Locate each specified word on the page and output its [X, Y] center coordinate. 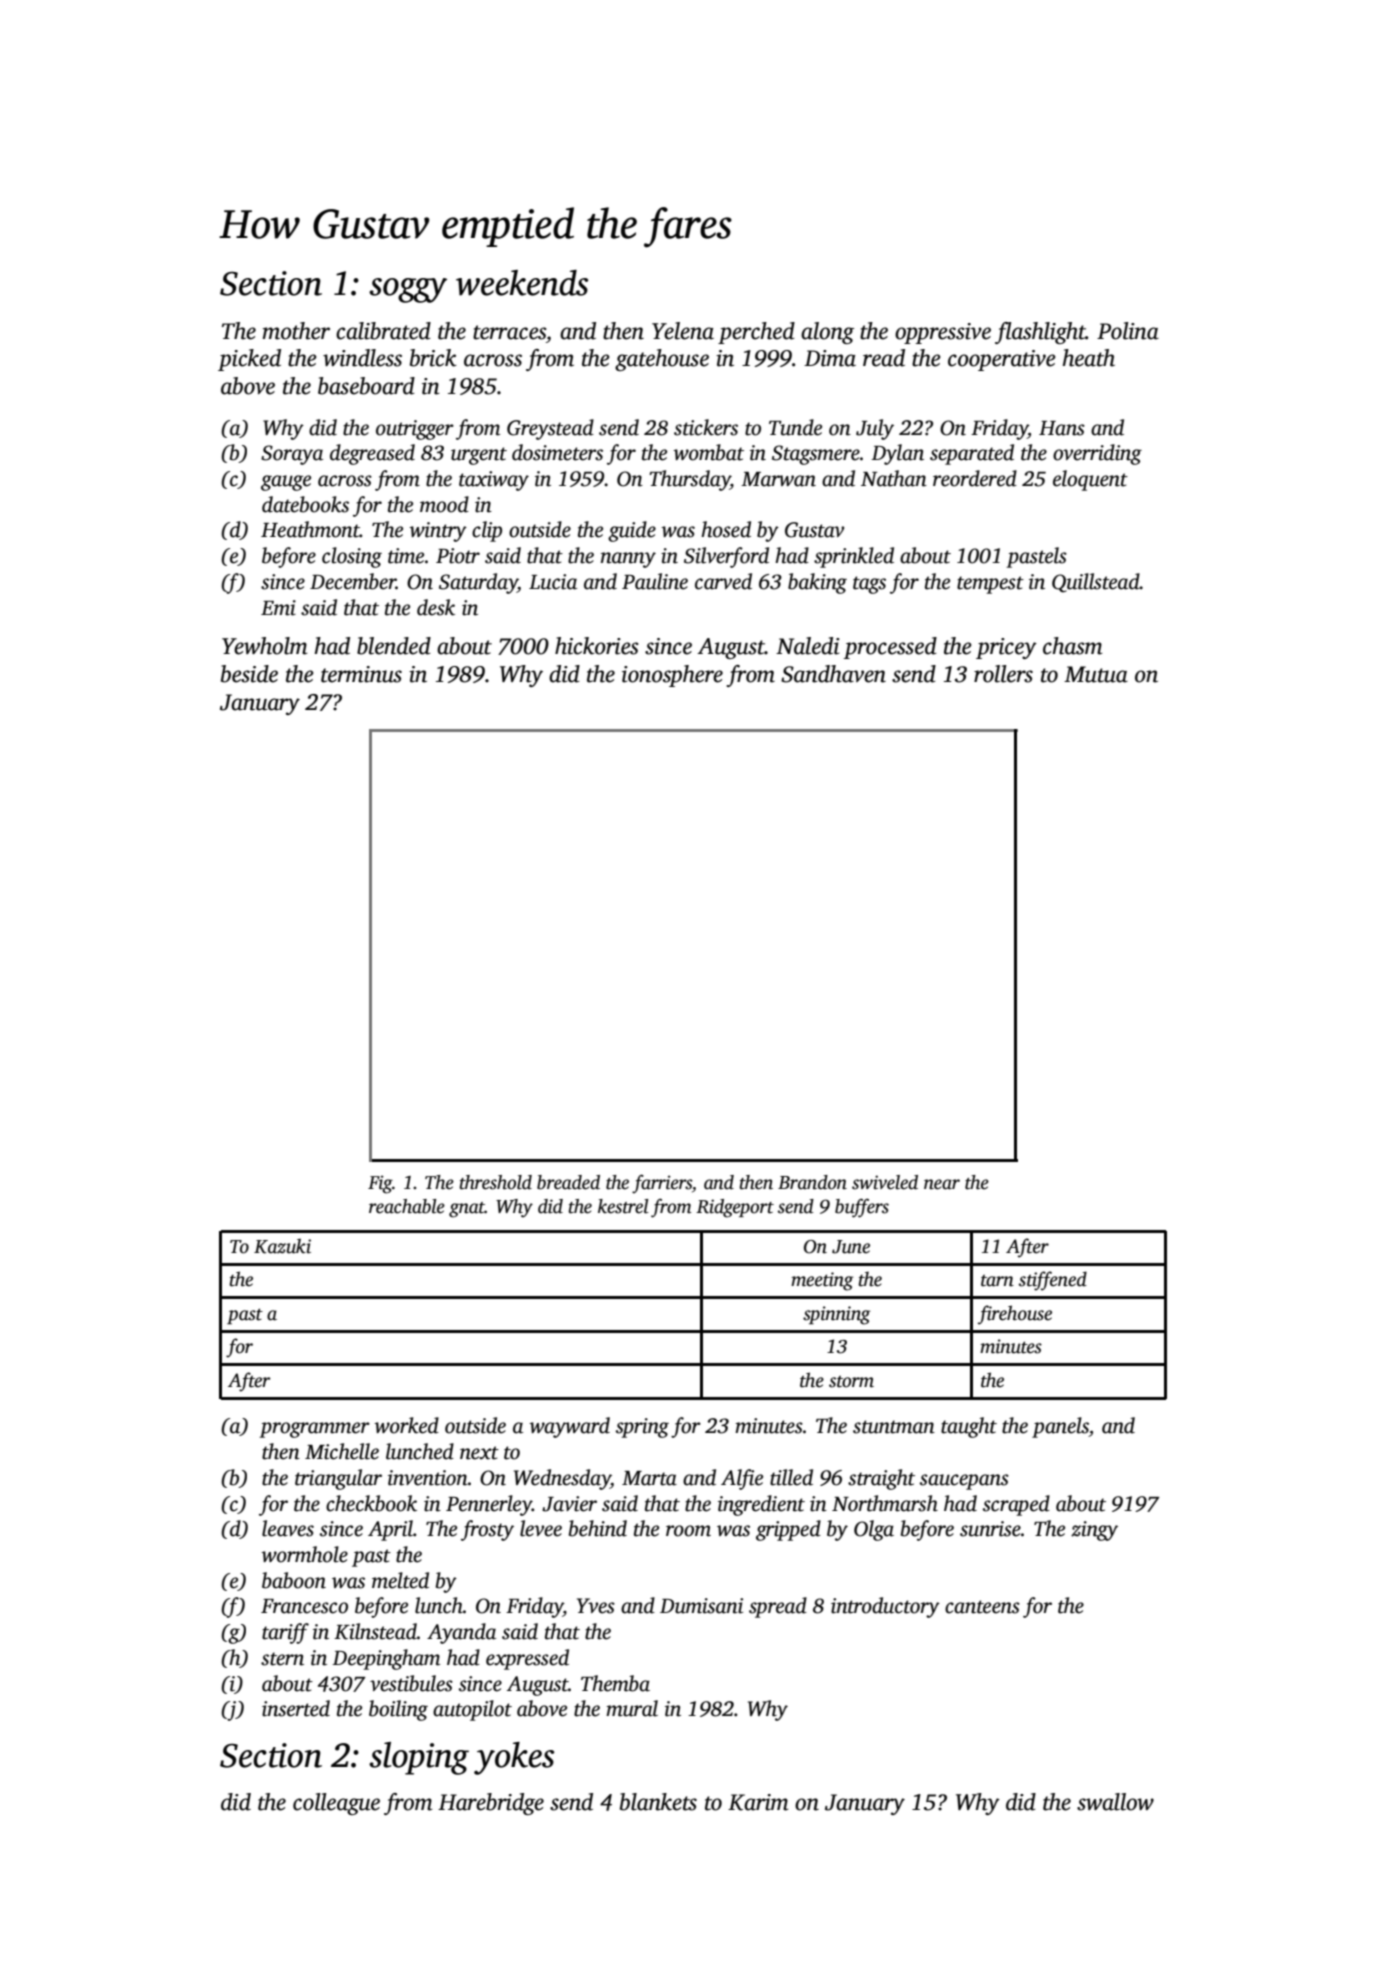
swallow [1115, 1802]
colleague [336, 1804]
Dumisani [701, 1606]
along [827, 333]
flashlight [1040, 333]
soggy [408, 290]
